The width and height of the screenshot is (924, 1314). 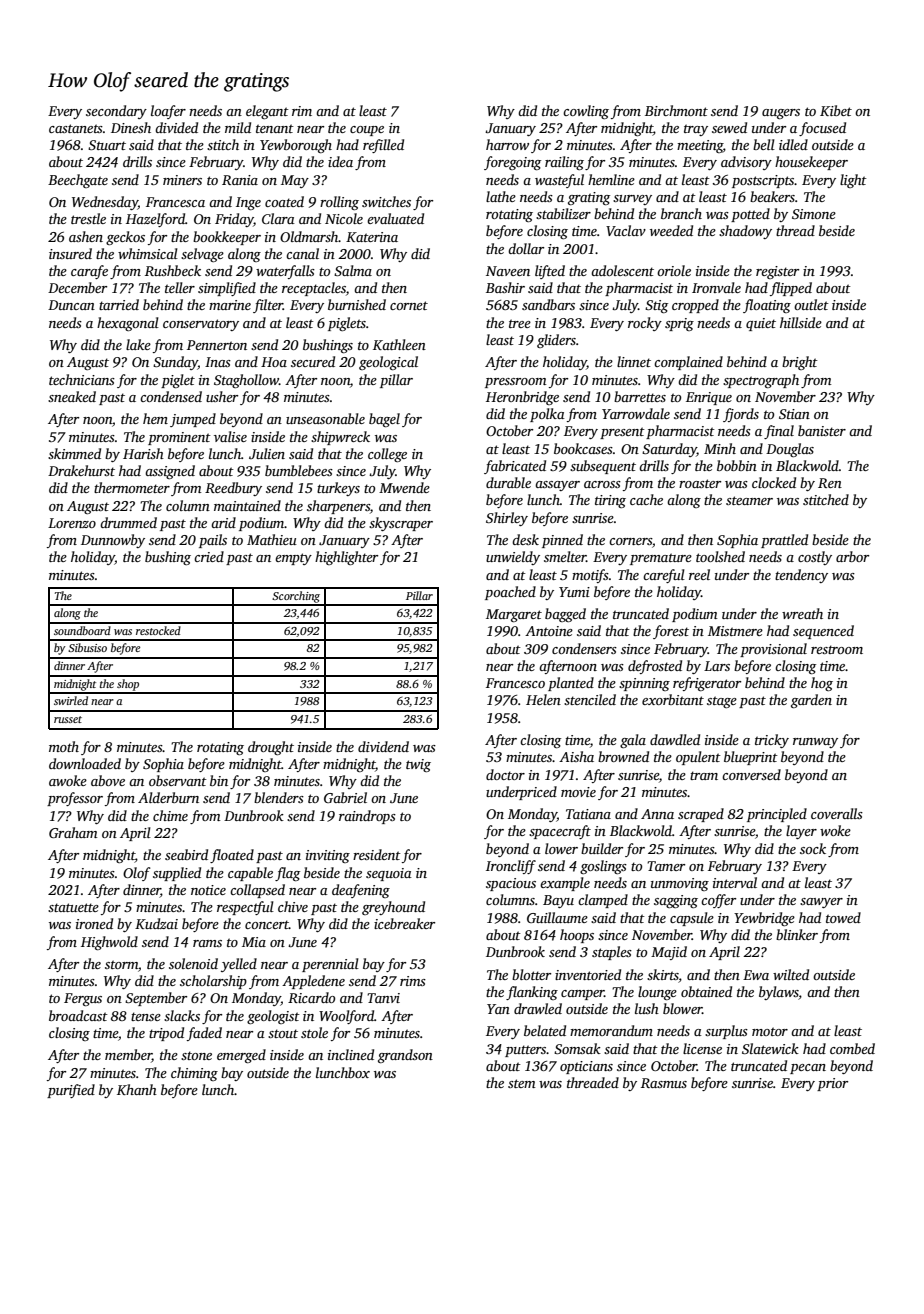 What do you see at coordinates (507, 144) in the screenshot?
I see `harrow` at bounding box center [507, 144].
